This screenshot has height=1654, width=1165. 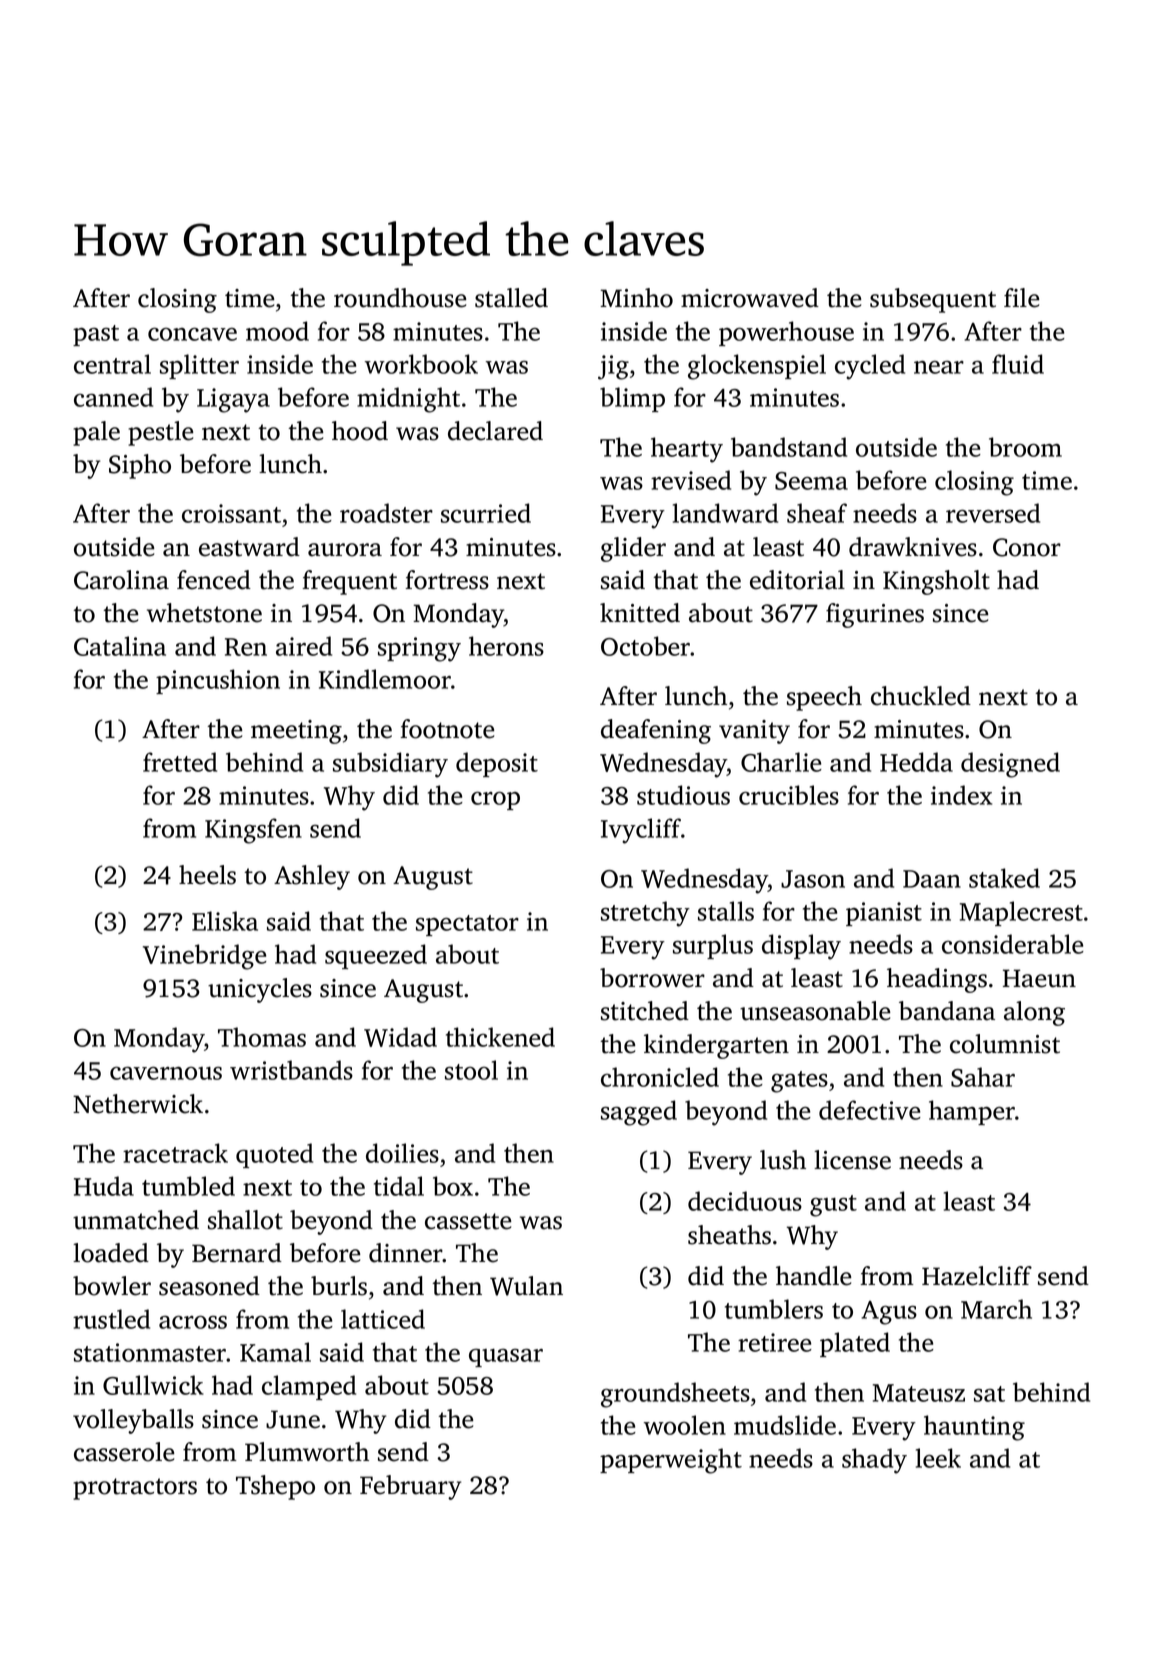 I want to click on Ashley, so click(x=312, y=877).
